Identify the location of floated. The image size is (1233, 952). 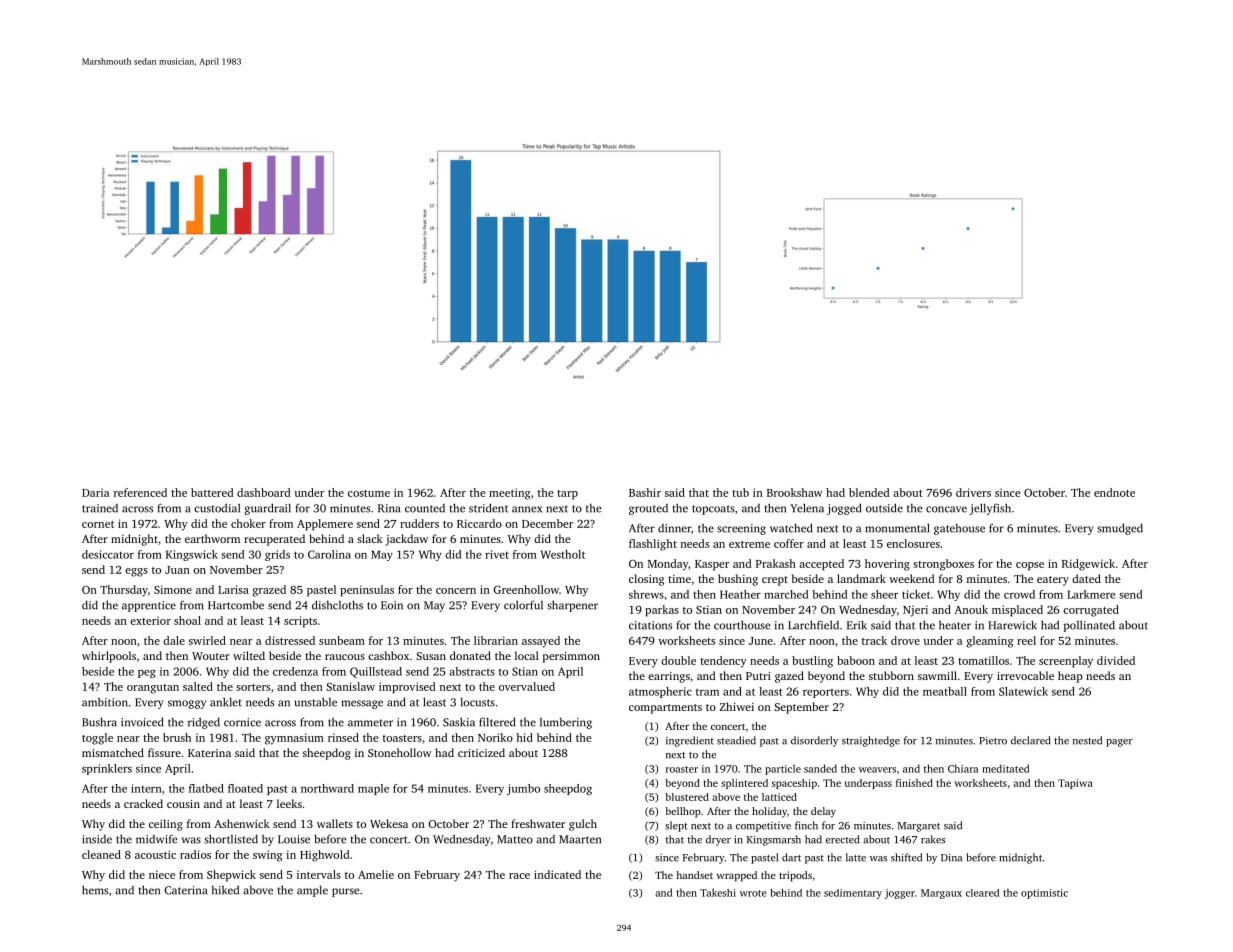
(245, 788).
